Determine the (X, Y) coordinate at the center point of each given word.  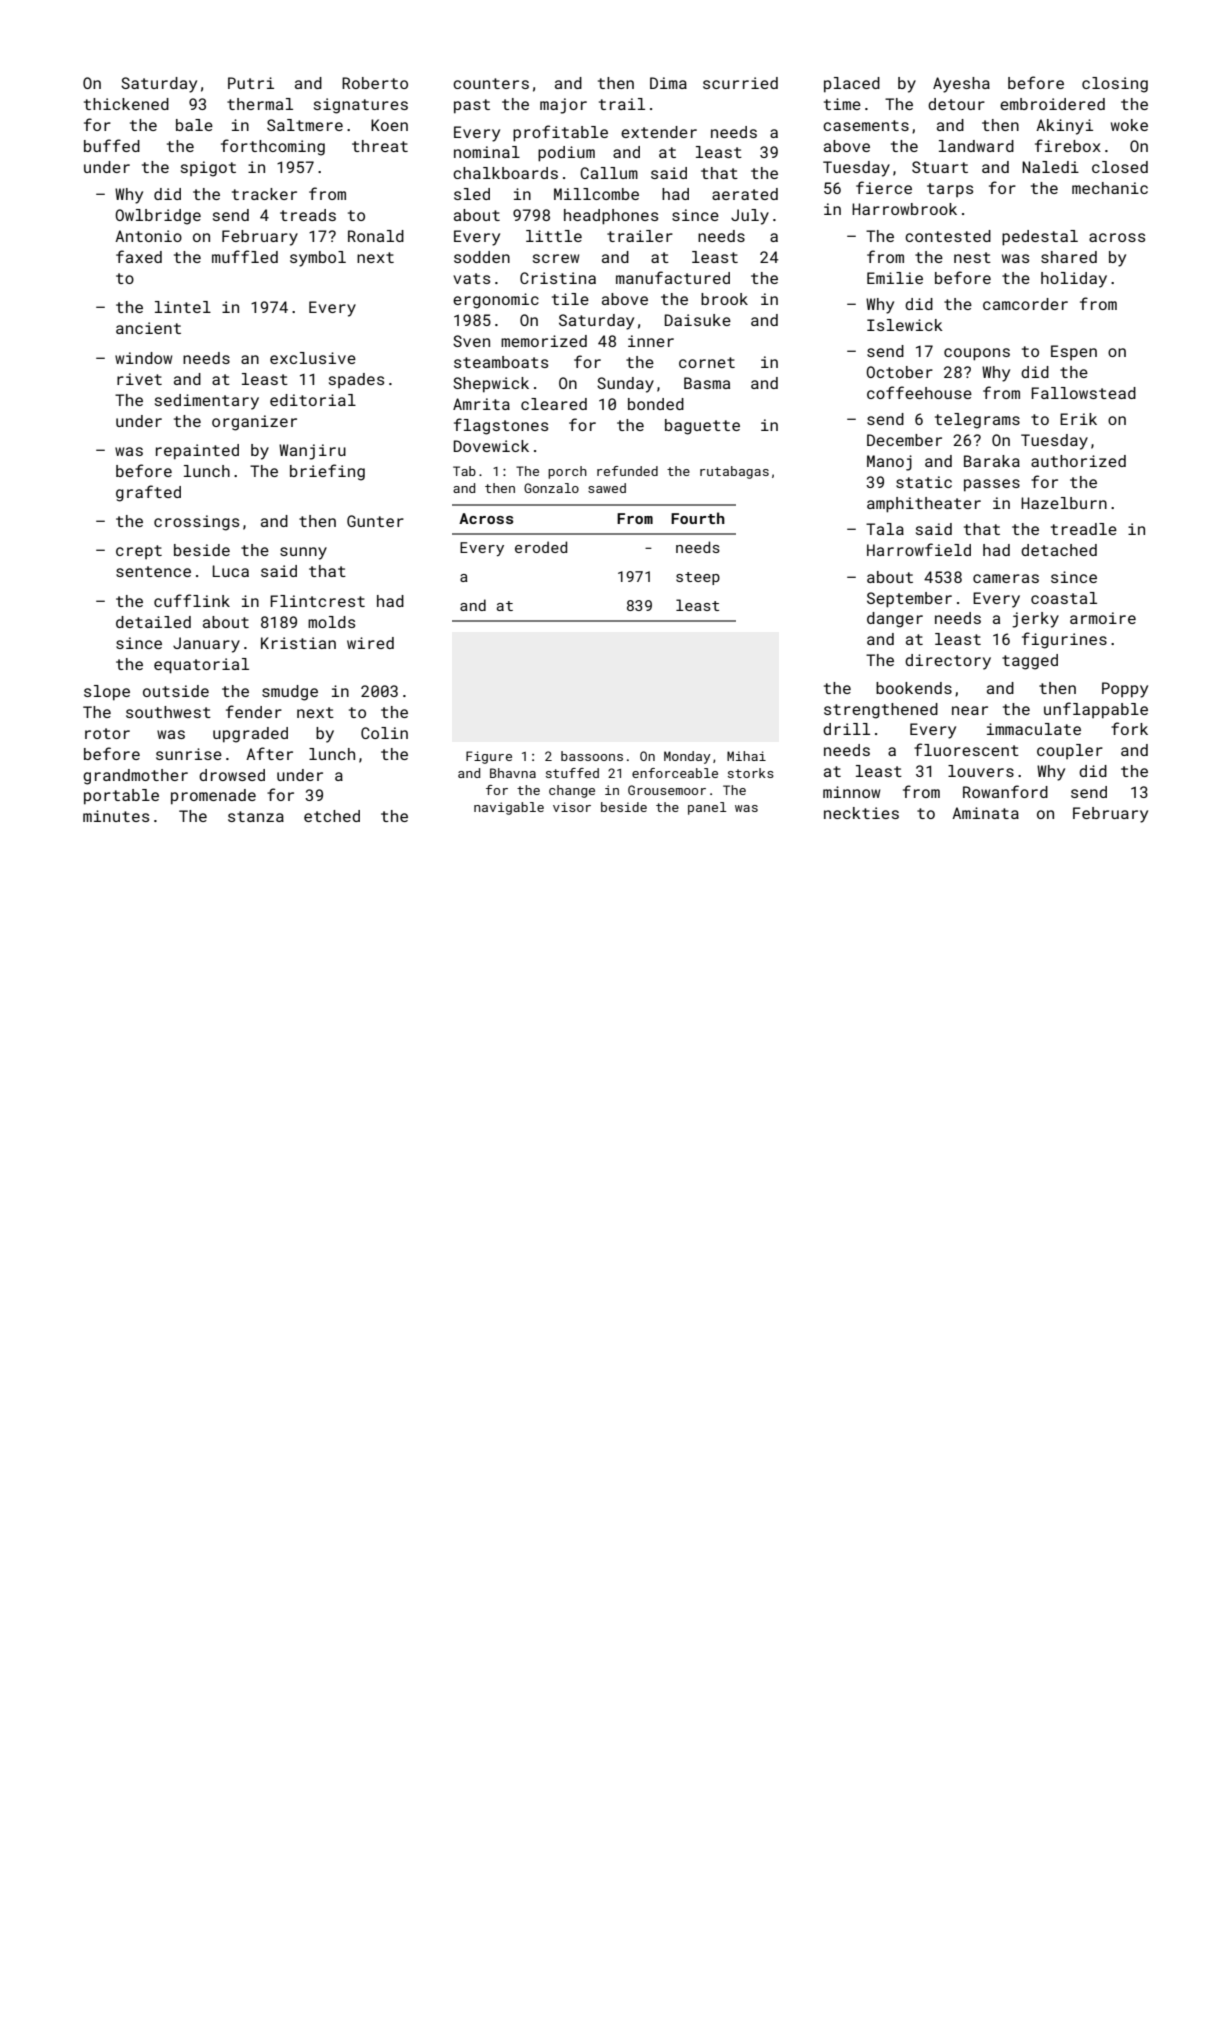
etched (332, 816)
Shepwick (491, 385)
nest (972, 257)
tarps (950, 190)
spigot (208, 169)
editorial (313, 400)
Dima (668, 83)
